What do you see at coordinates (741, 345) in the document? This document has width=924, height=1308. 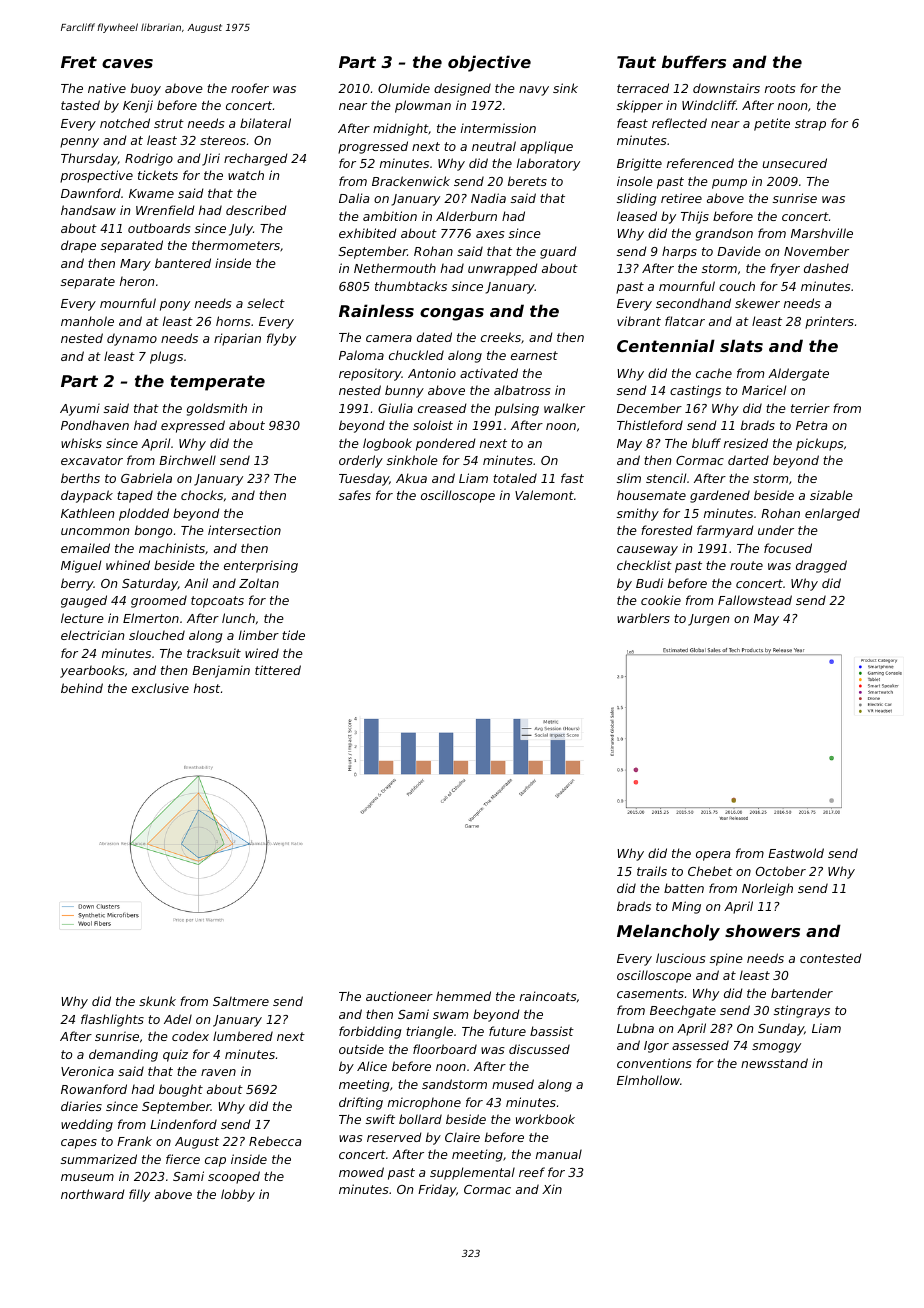 I see `slats` at bounding box center [741, 345].
